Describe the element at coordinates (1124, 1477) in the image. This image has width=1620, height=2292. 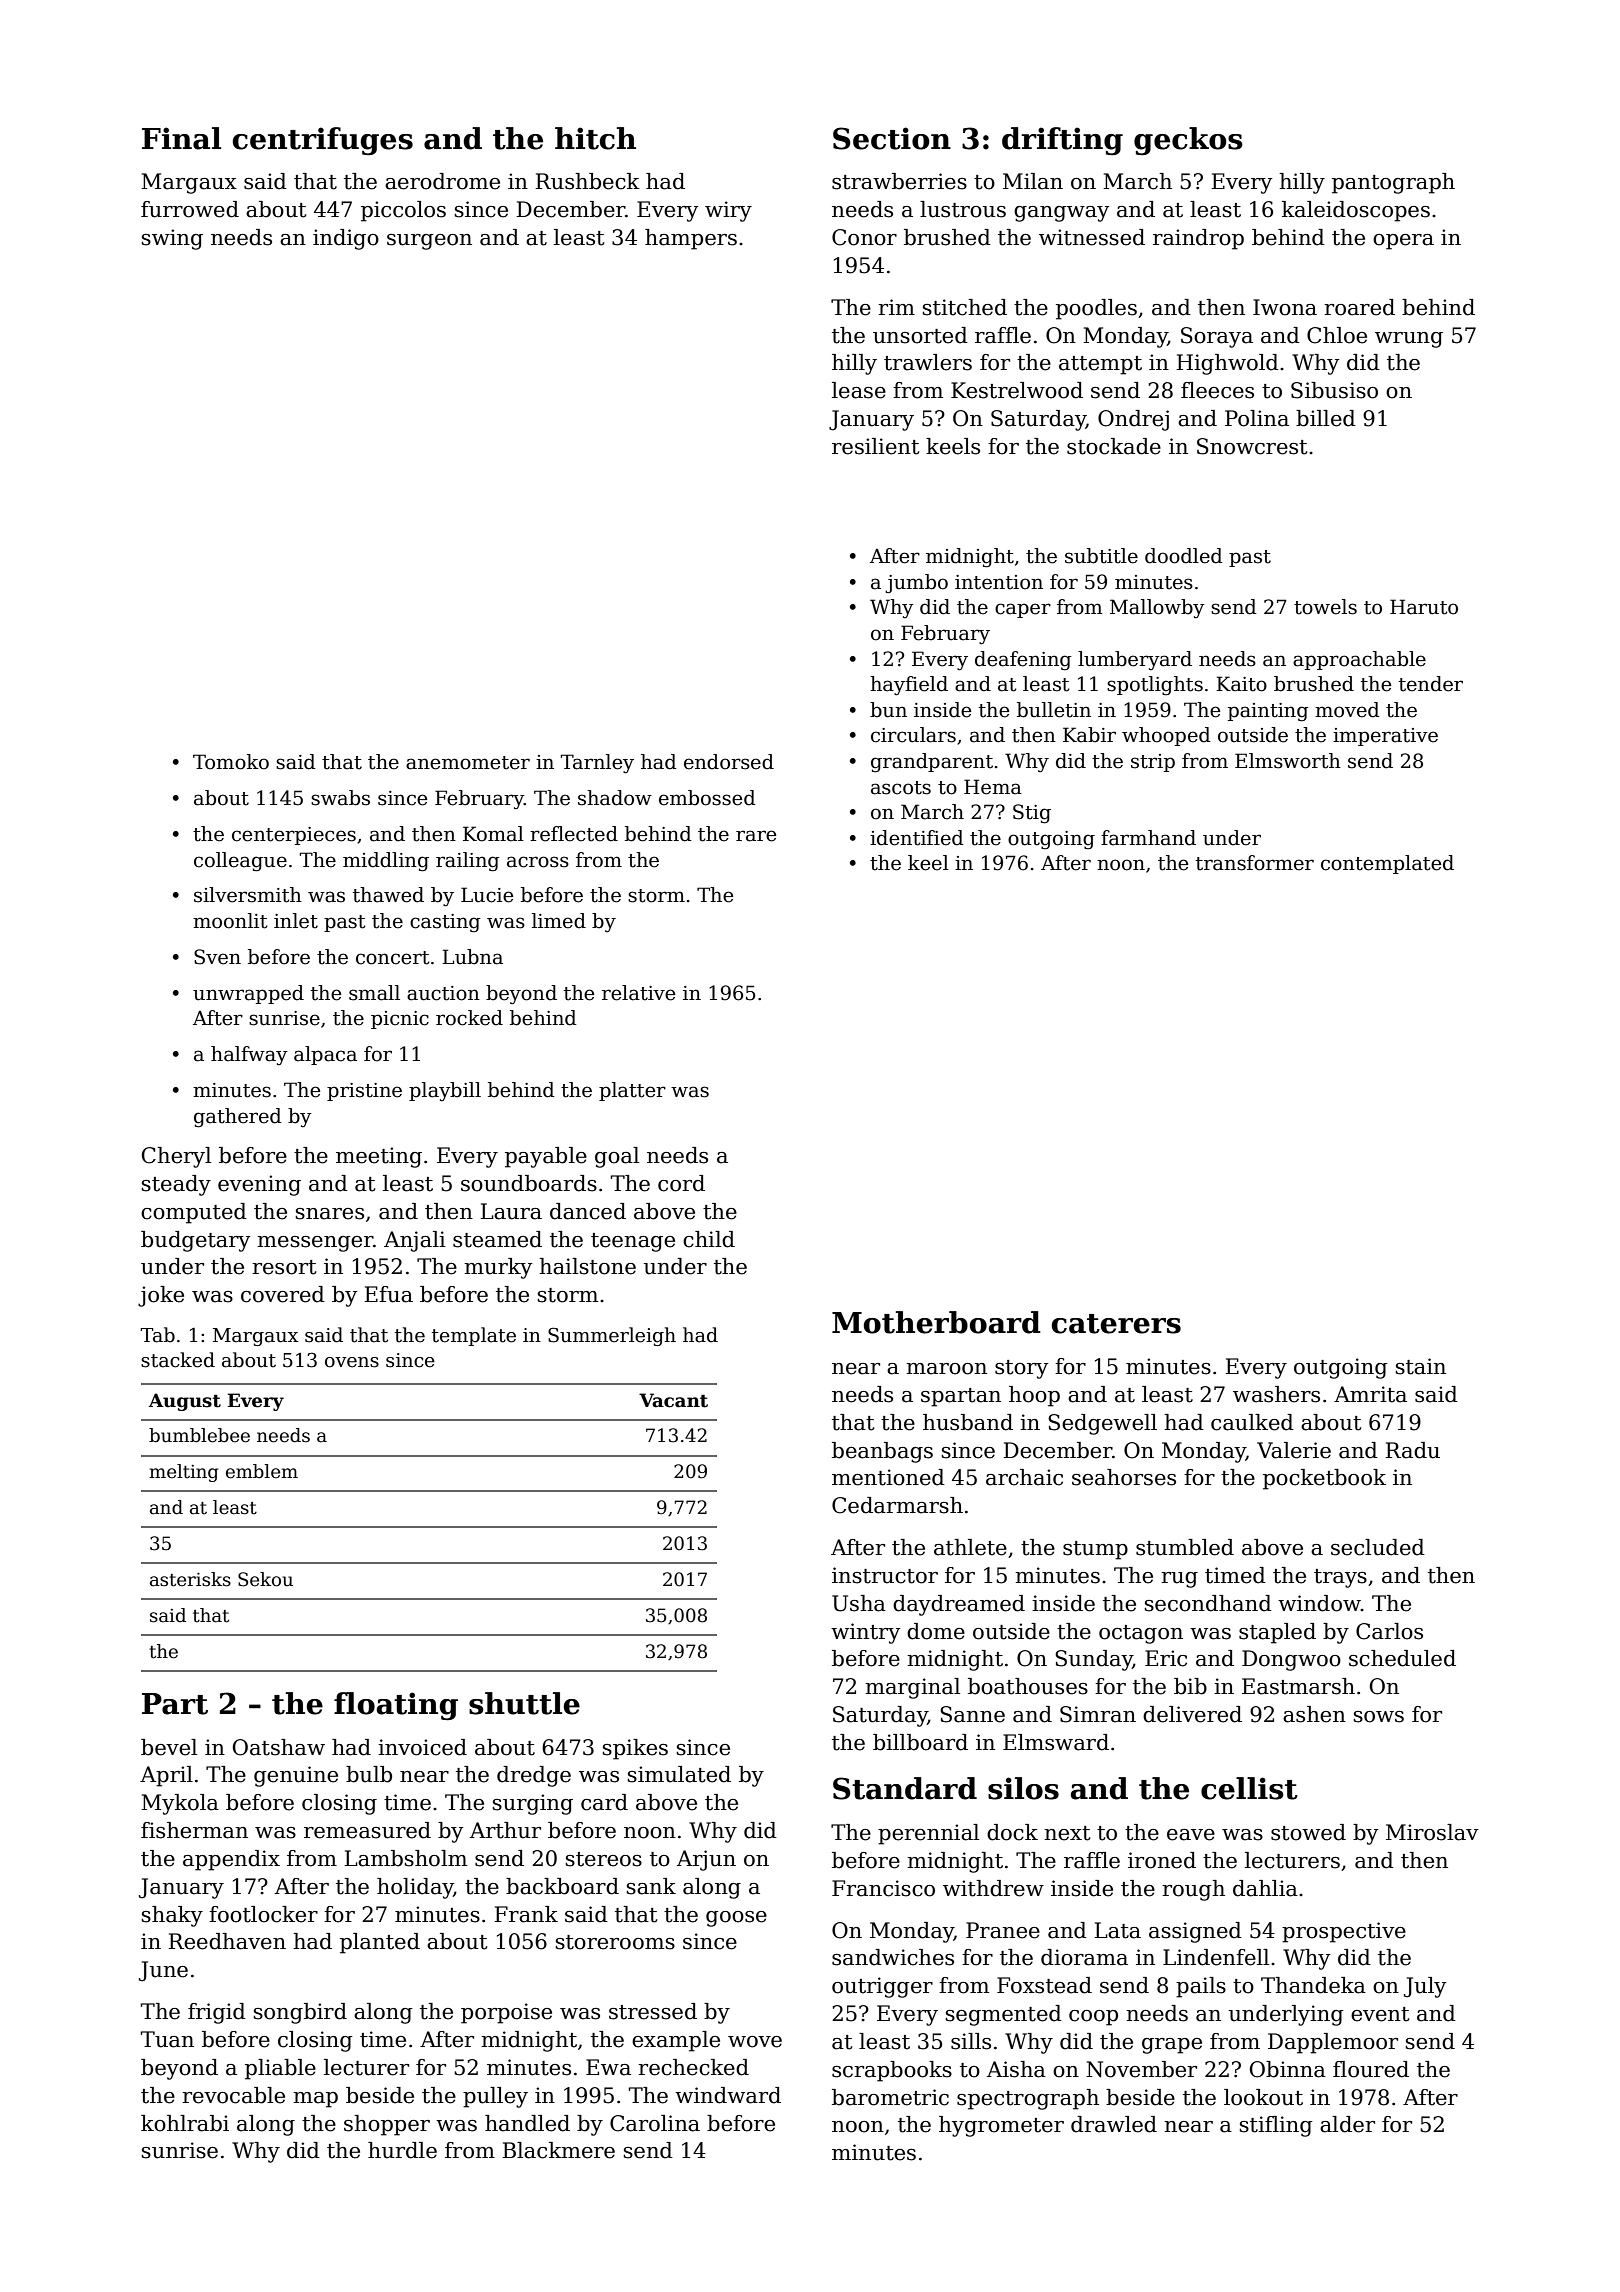
I see `seahorses` at that location.
